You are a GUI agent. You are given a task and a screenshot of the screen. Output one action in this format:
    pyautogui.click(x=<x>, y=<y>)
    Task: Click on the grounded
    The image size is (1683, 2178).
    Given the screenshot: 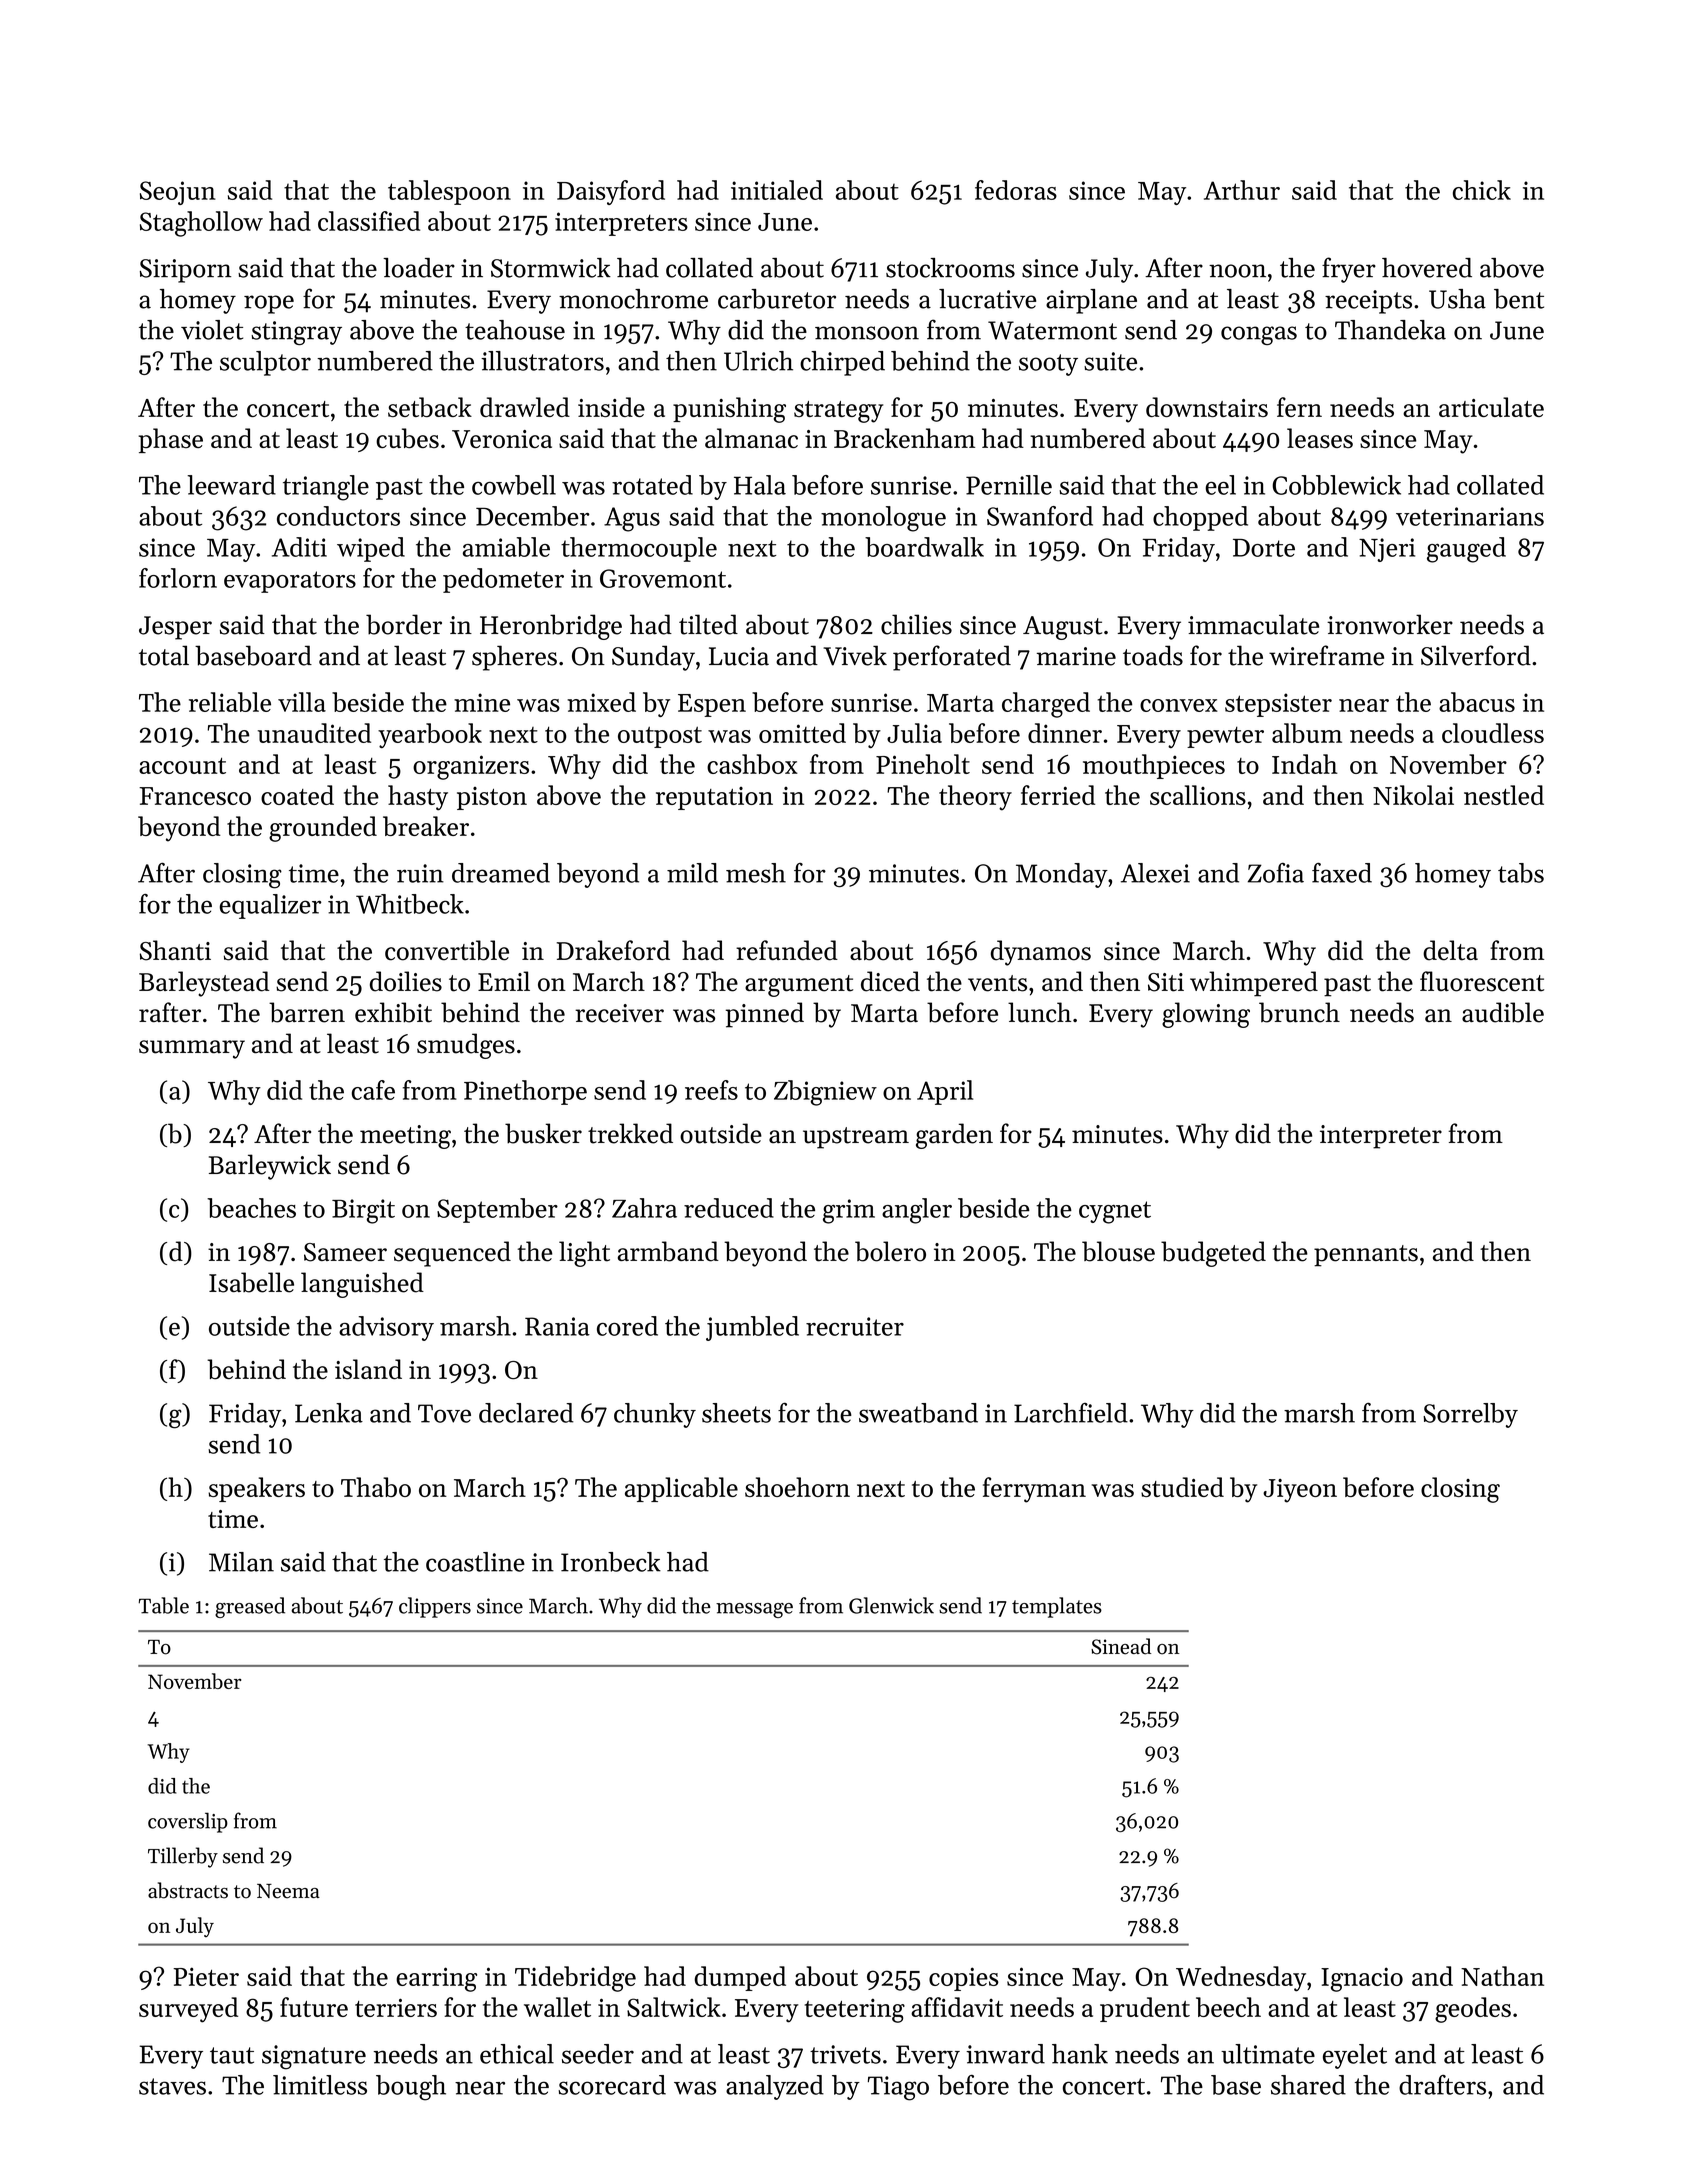 What is the action you would take?
    pyautogui.click(x=323, y=829)
